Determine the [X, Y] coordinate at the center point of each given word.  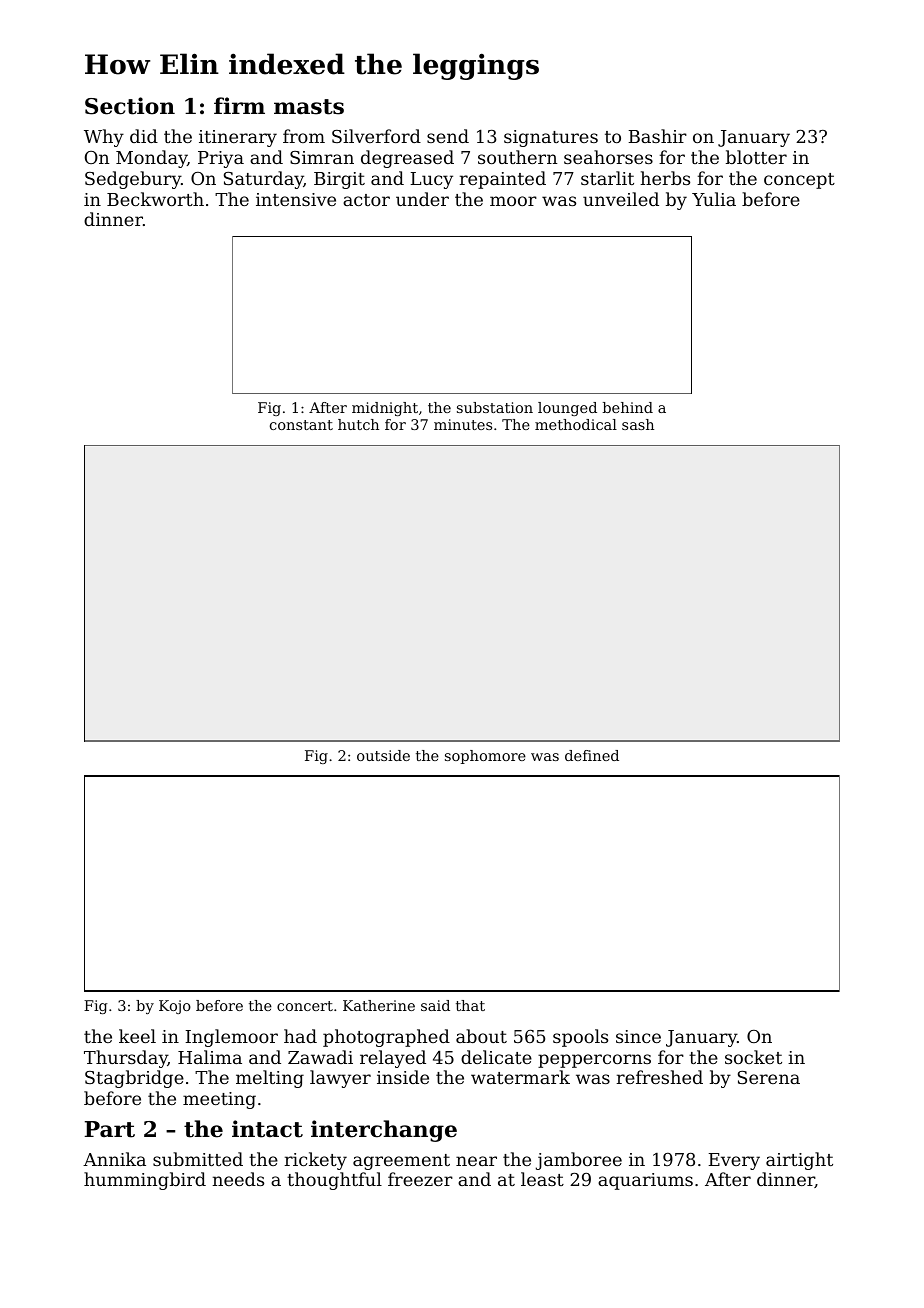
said [435, 1005]
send [448, 136]
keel [137, 1036]
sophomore [485, 757]
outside [383, 755]
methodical [576, 424]
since [638, 1036]
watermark [520, 1077]
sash [638, 424]
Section [130, 106]
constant [301, 425]
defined [592, 755]
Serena [769, 1077]
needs [238, 1179]
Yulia [714, 199]
